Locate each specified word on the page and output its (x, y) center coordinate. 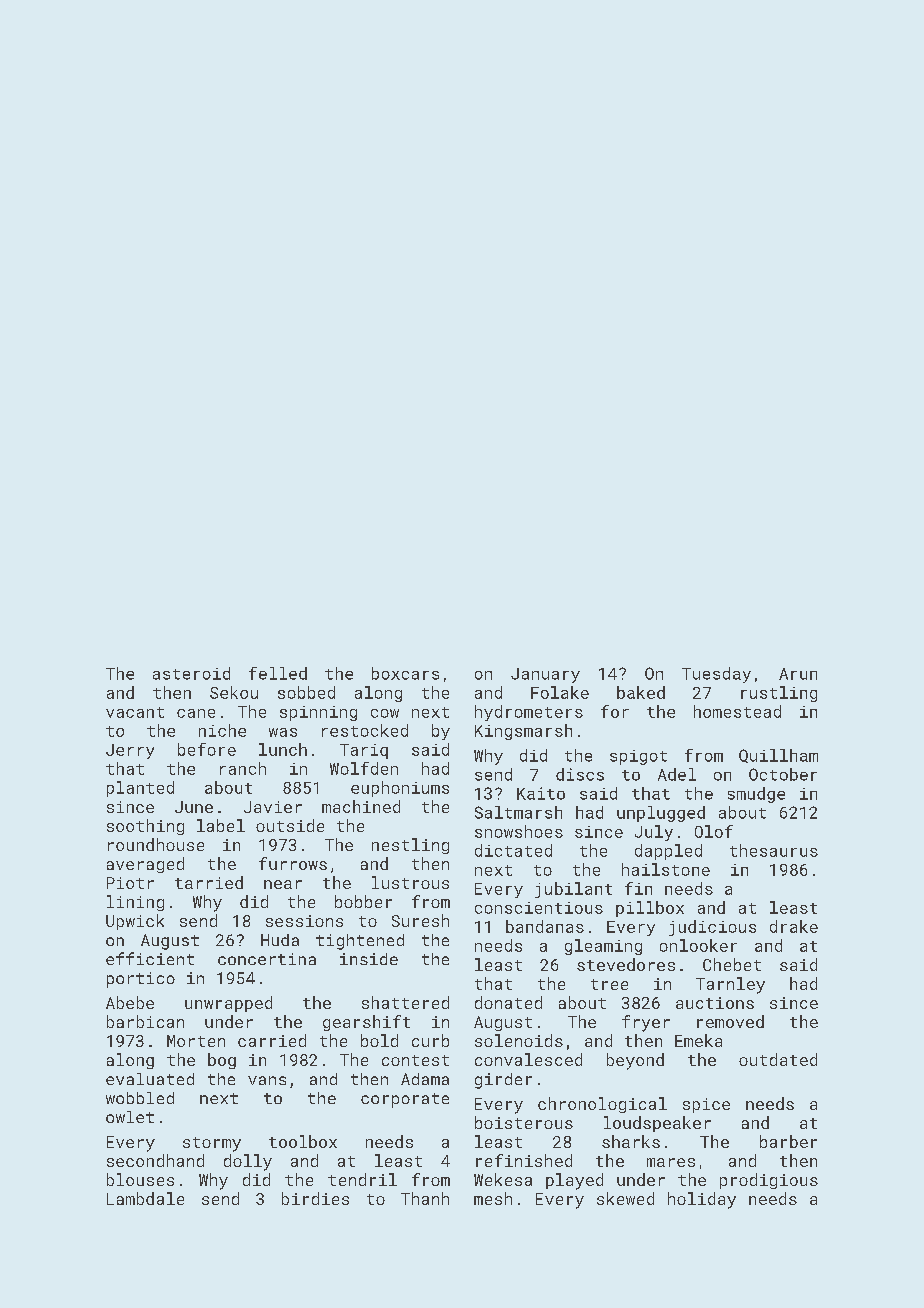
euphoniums (400, 789)
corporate (405, 1100)
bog (222, 1061)
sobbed (306, 692)
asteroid (191, 673)
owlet (130, 1117)
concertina (267, 959)
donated (508, 1002)
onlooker (698, 945)
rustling (779, 694)
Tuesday (716, 675)
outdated (778, 1059)
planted (140, 789)
